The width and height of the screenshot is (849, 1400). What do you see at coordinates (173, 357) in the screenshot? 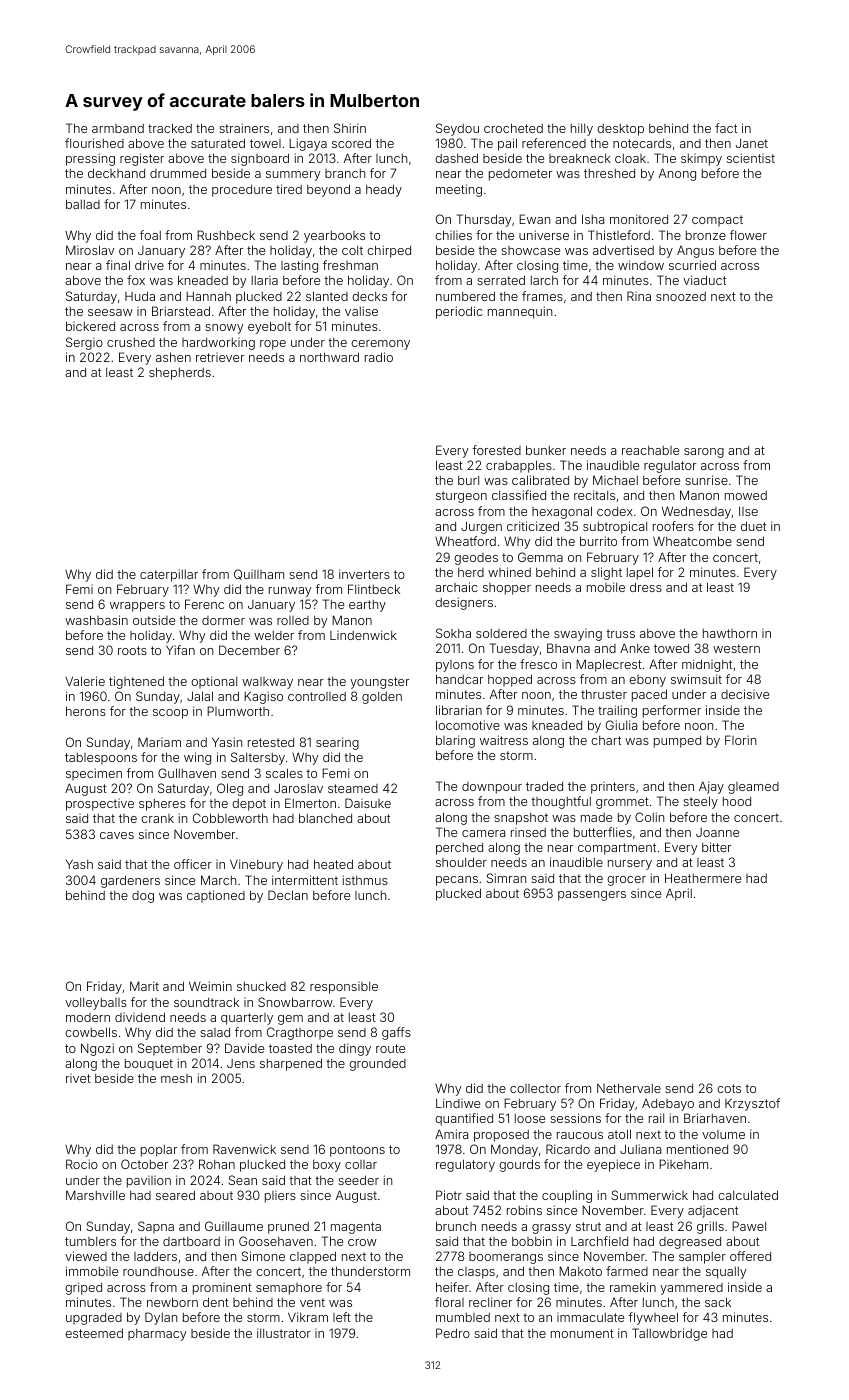
I see `ashen` at bounding box center [173, 357].
